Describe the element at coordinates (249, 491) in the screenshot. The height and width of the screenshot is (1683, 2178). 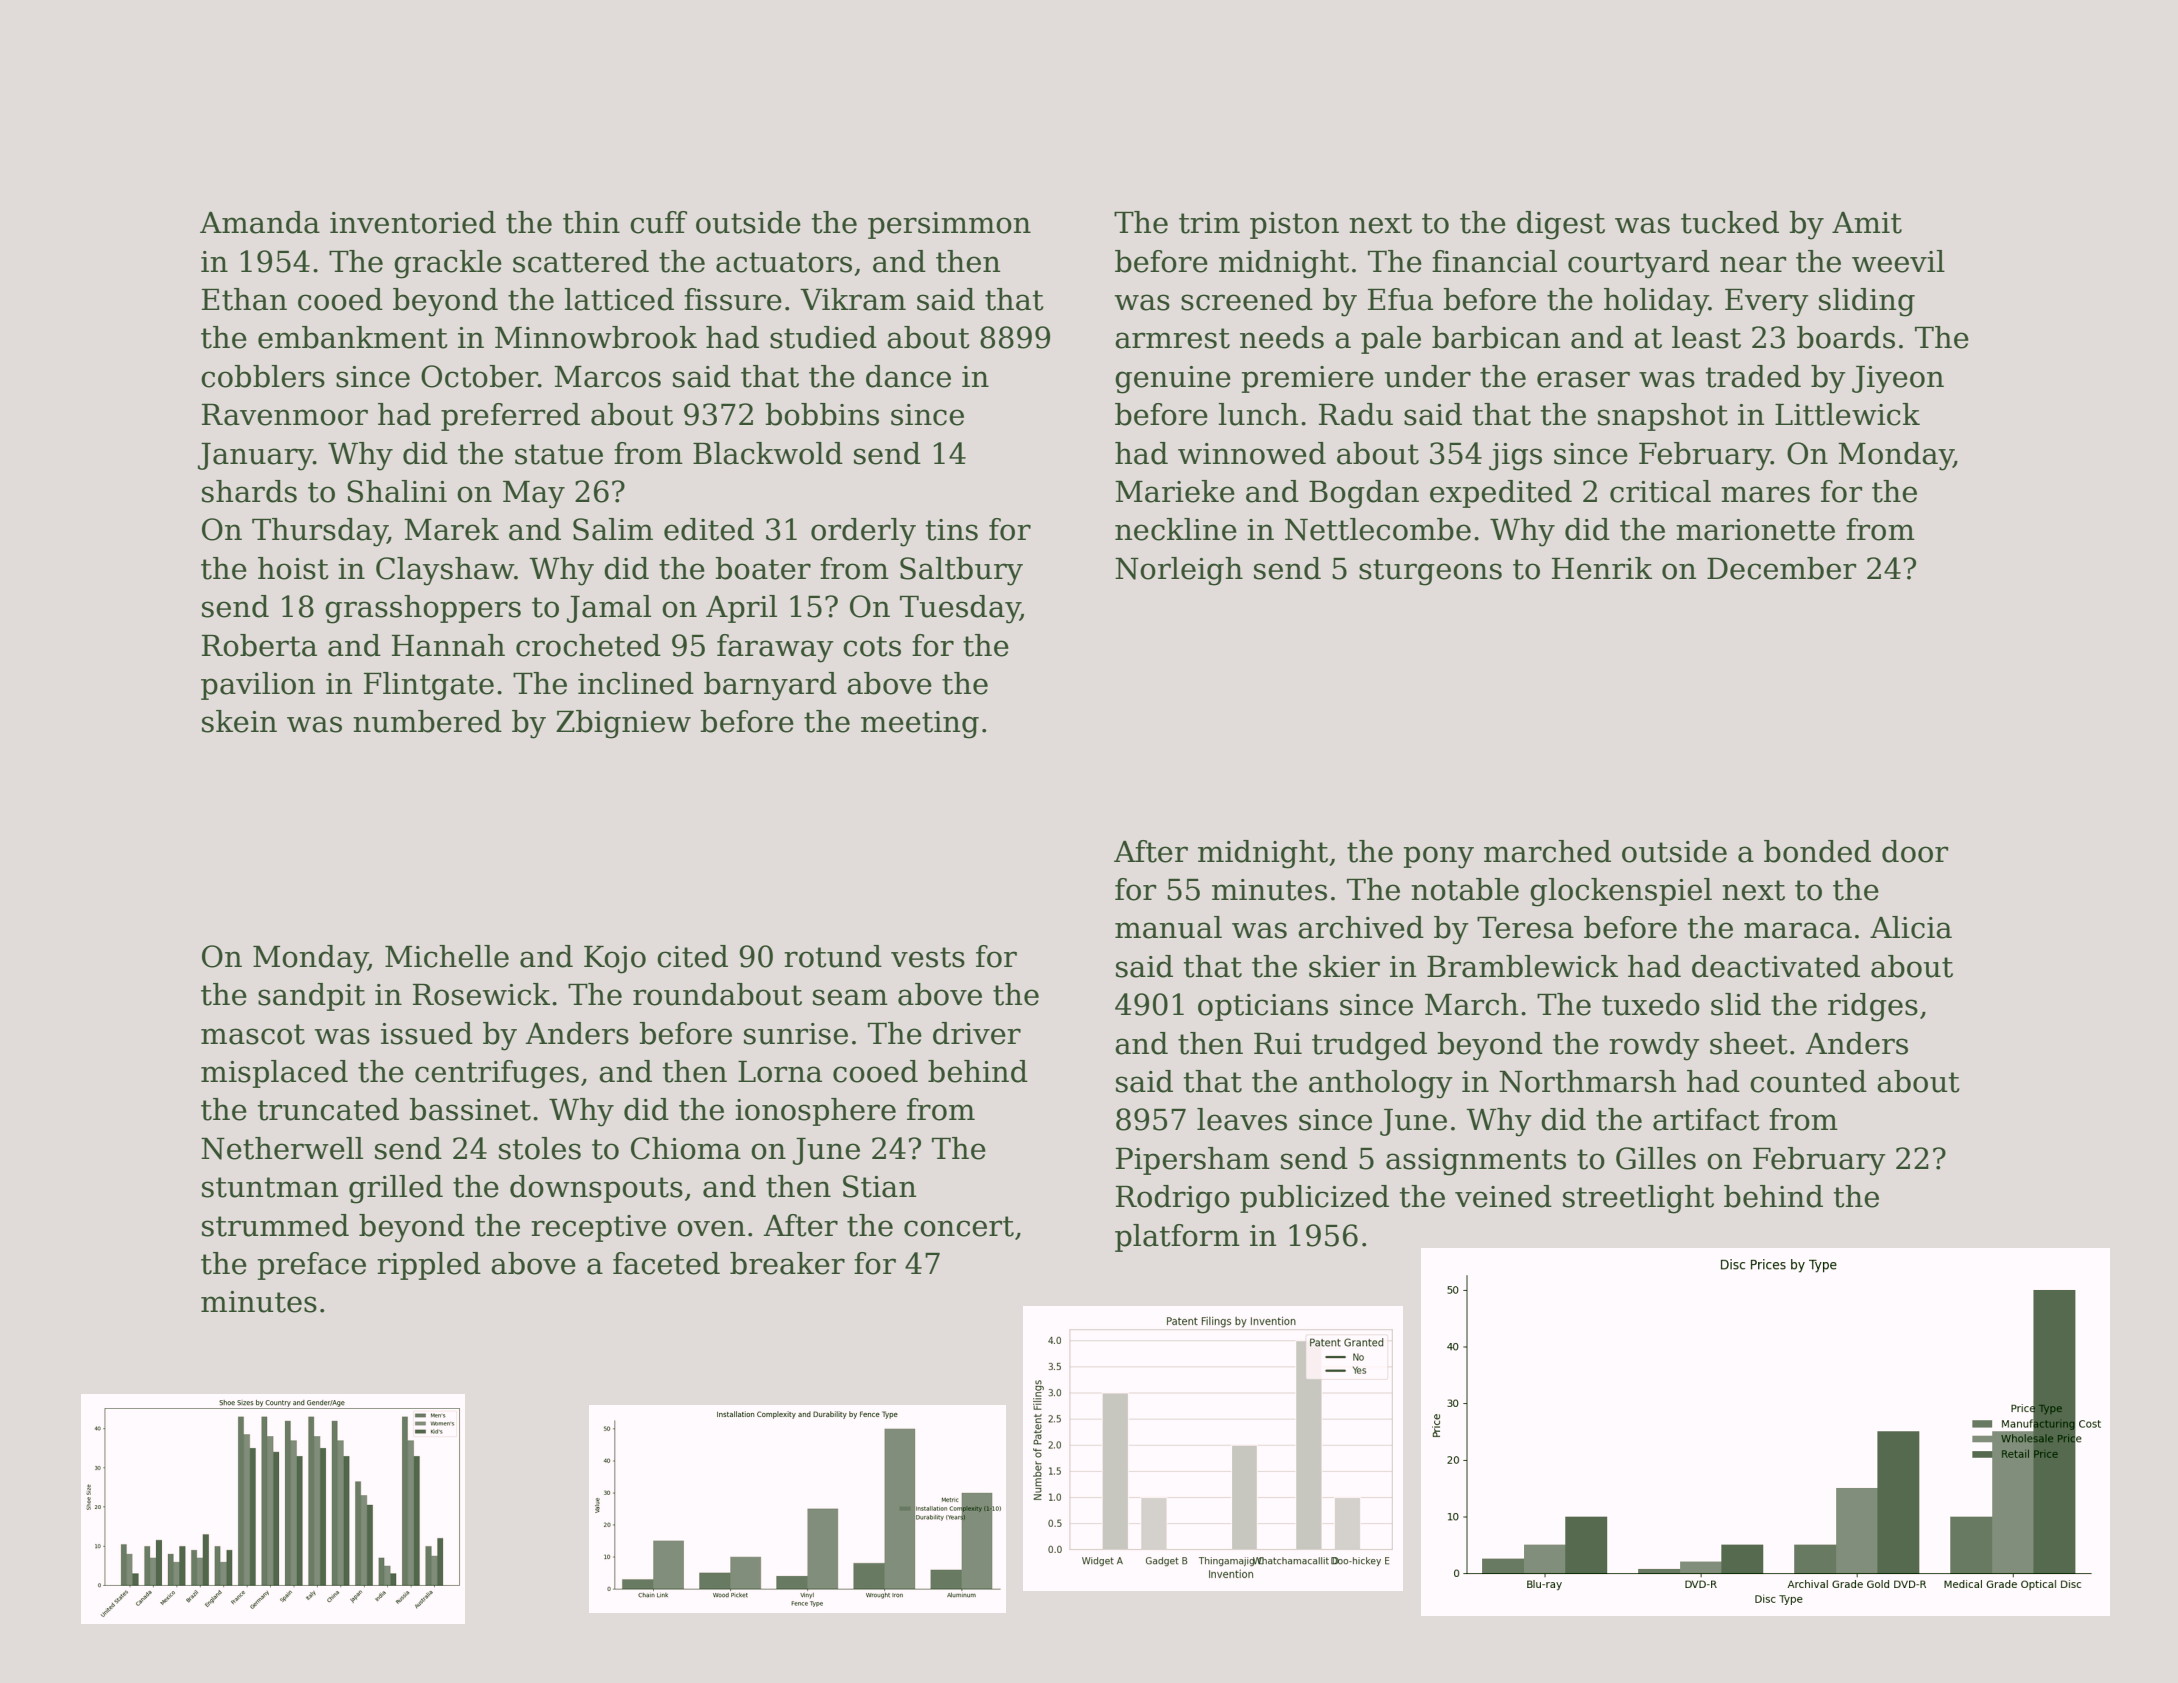
I see `shards` at that location.
